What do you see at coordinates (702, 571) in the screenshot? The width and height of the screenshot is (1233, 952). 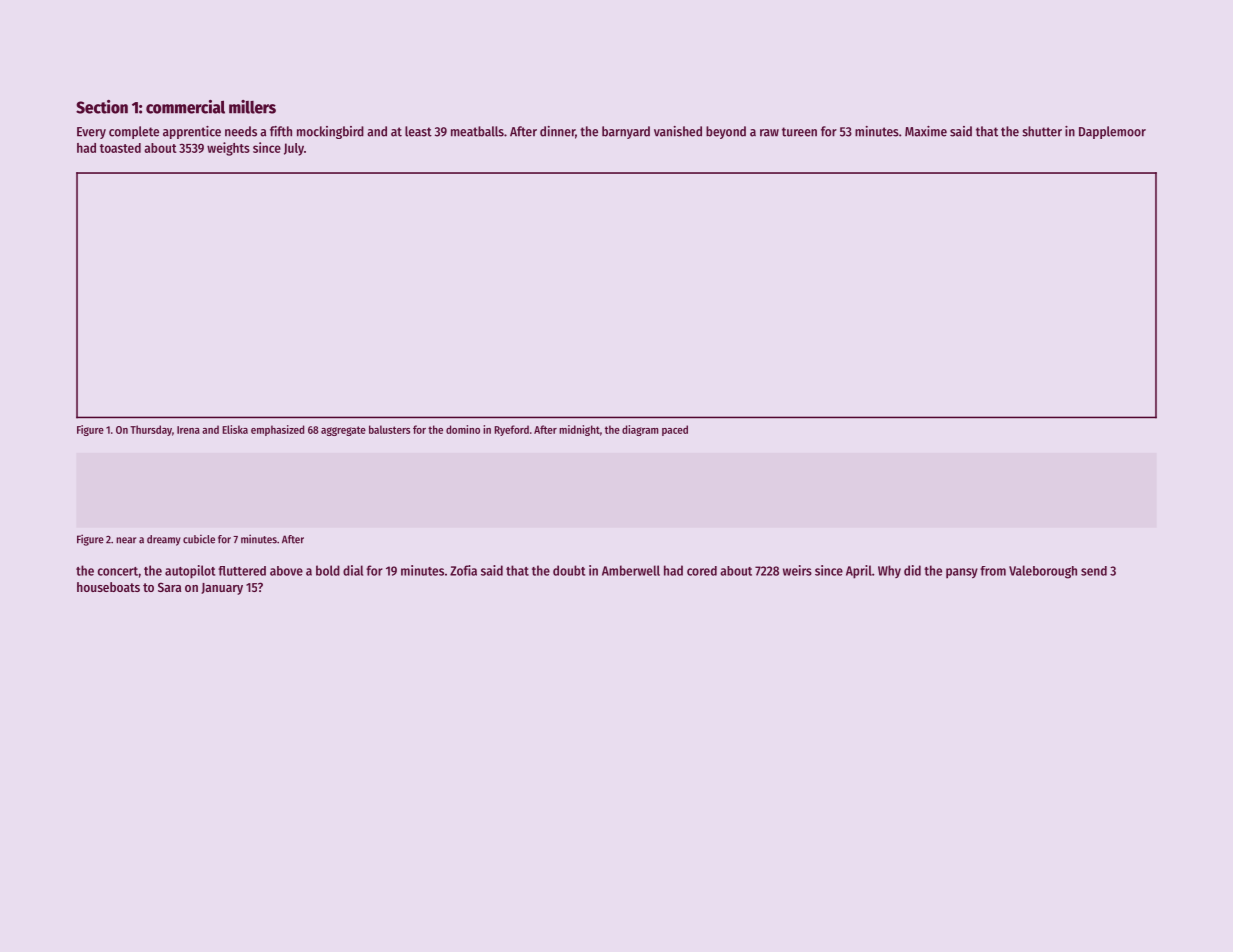 I see `cored` at bounding box center [702, 571].
